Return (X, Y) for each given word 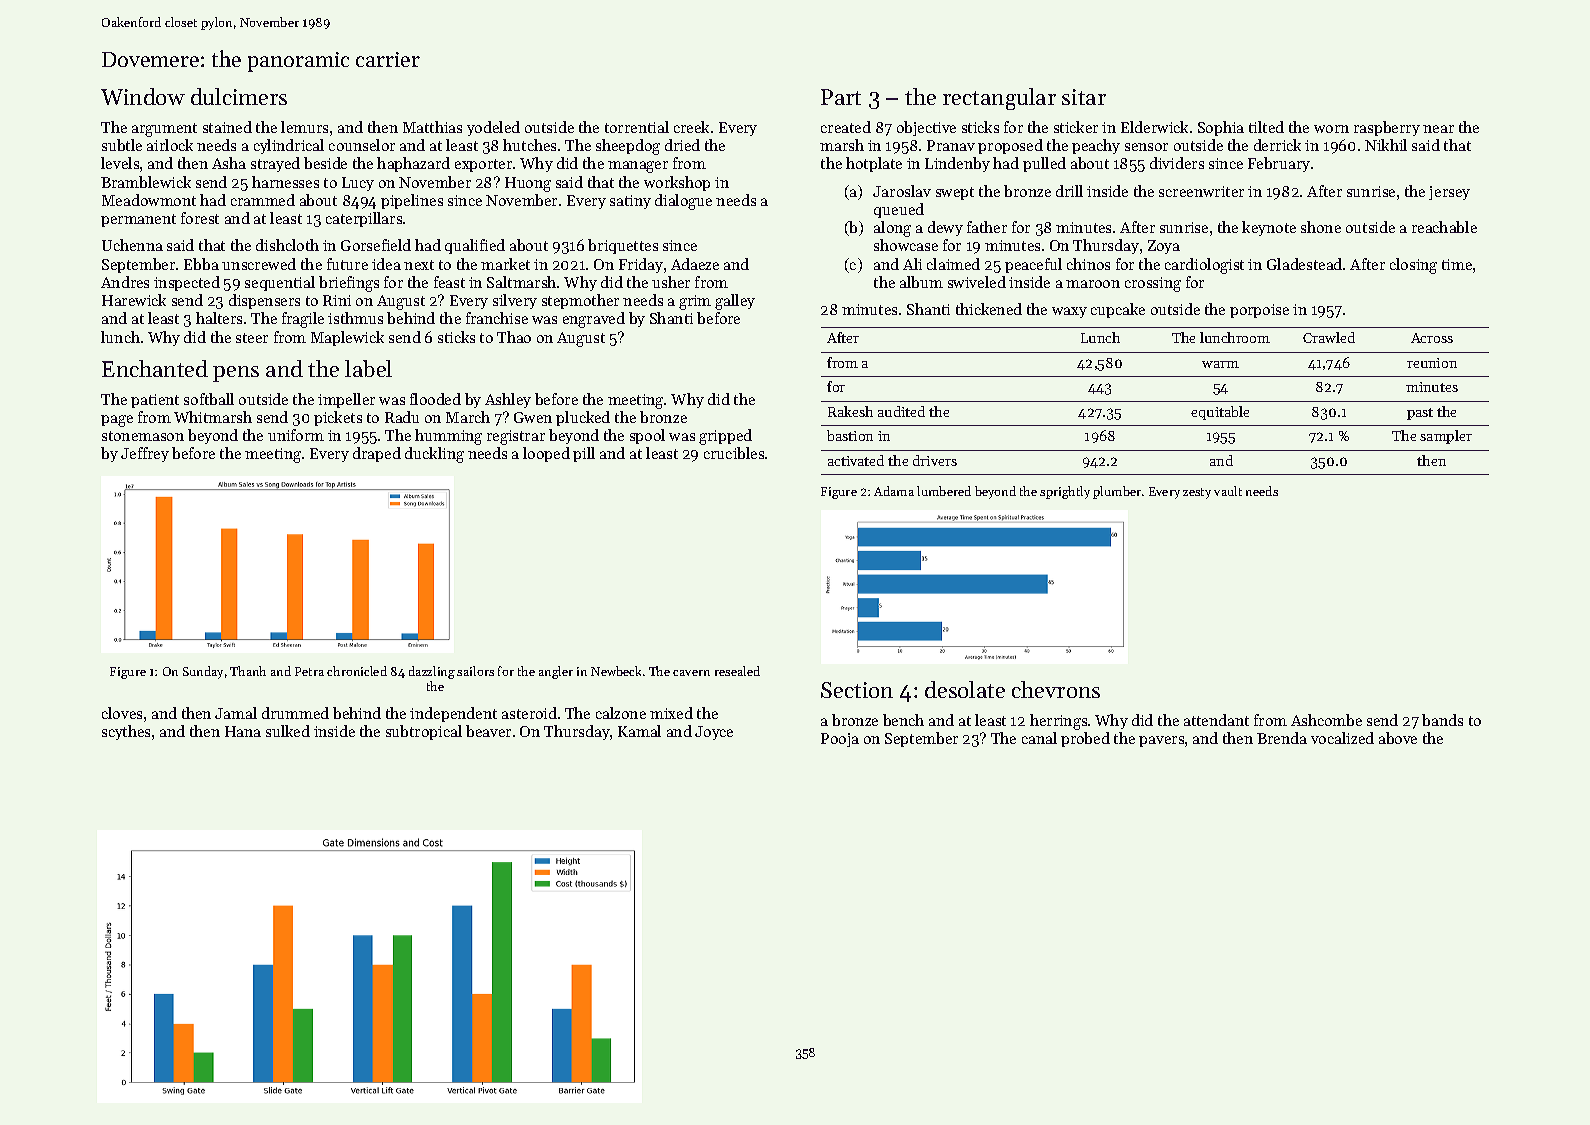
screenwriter (1201, 191)
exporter (483, 165)
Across (1432, 338)
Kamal (639, 731)
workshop (677, 183)
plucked (583, 418)
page (117, 421)
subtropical (424, 732)
